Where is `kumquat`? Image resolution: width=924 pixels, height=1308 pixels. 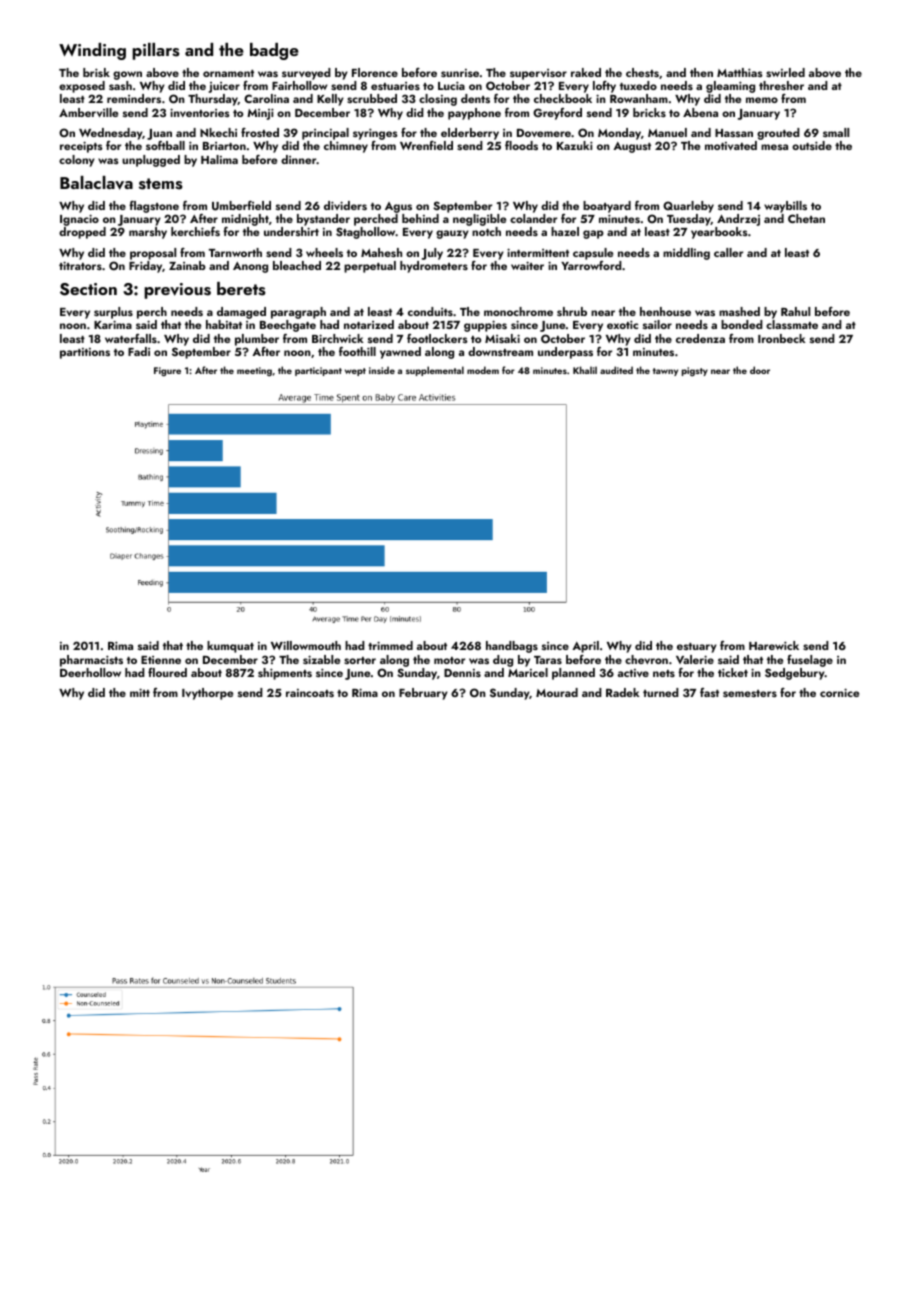 kumquat is located at coordinates (230, 647).
